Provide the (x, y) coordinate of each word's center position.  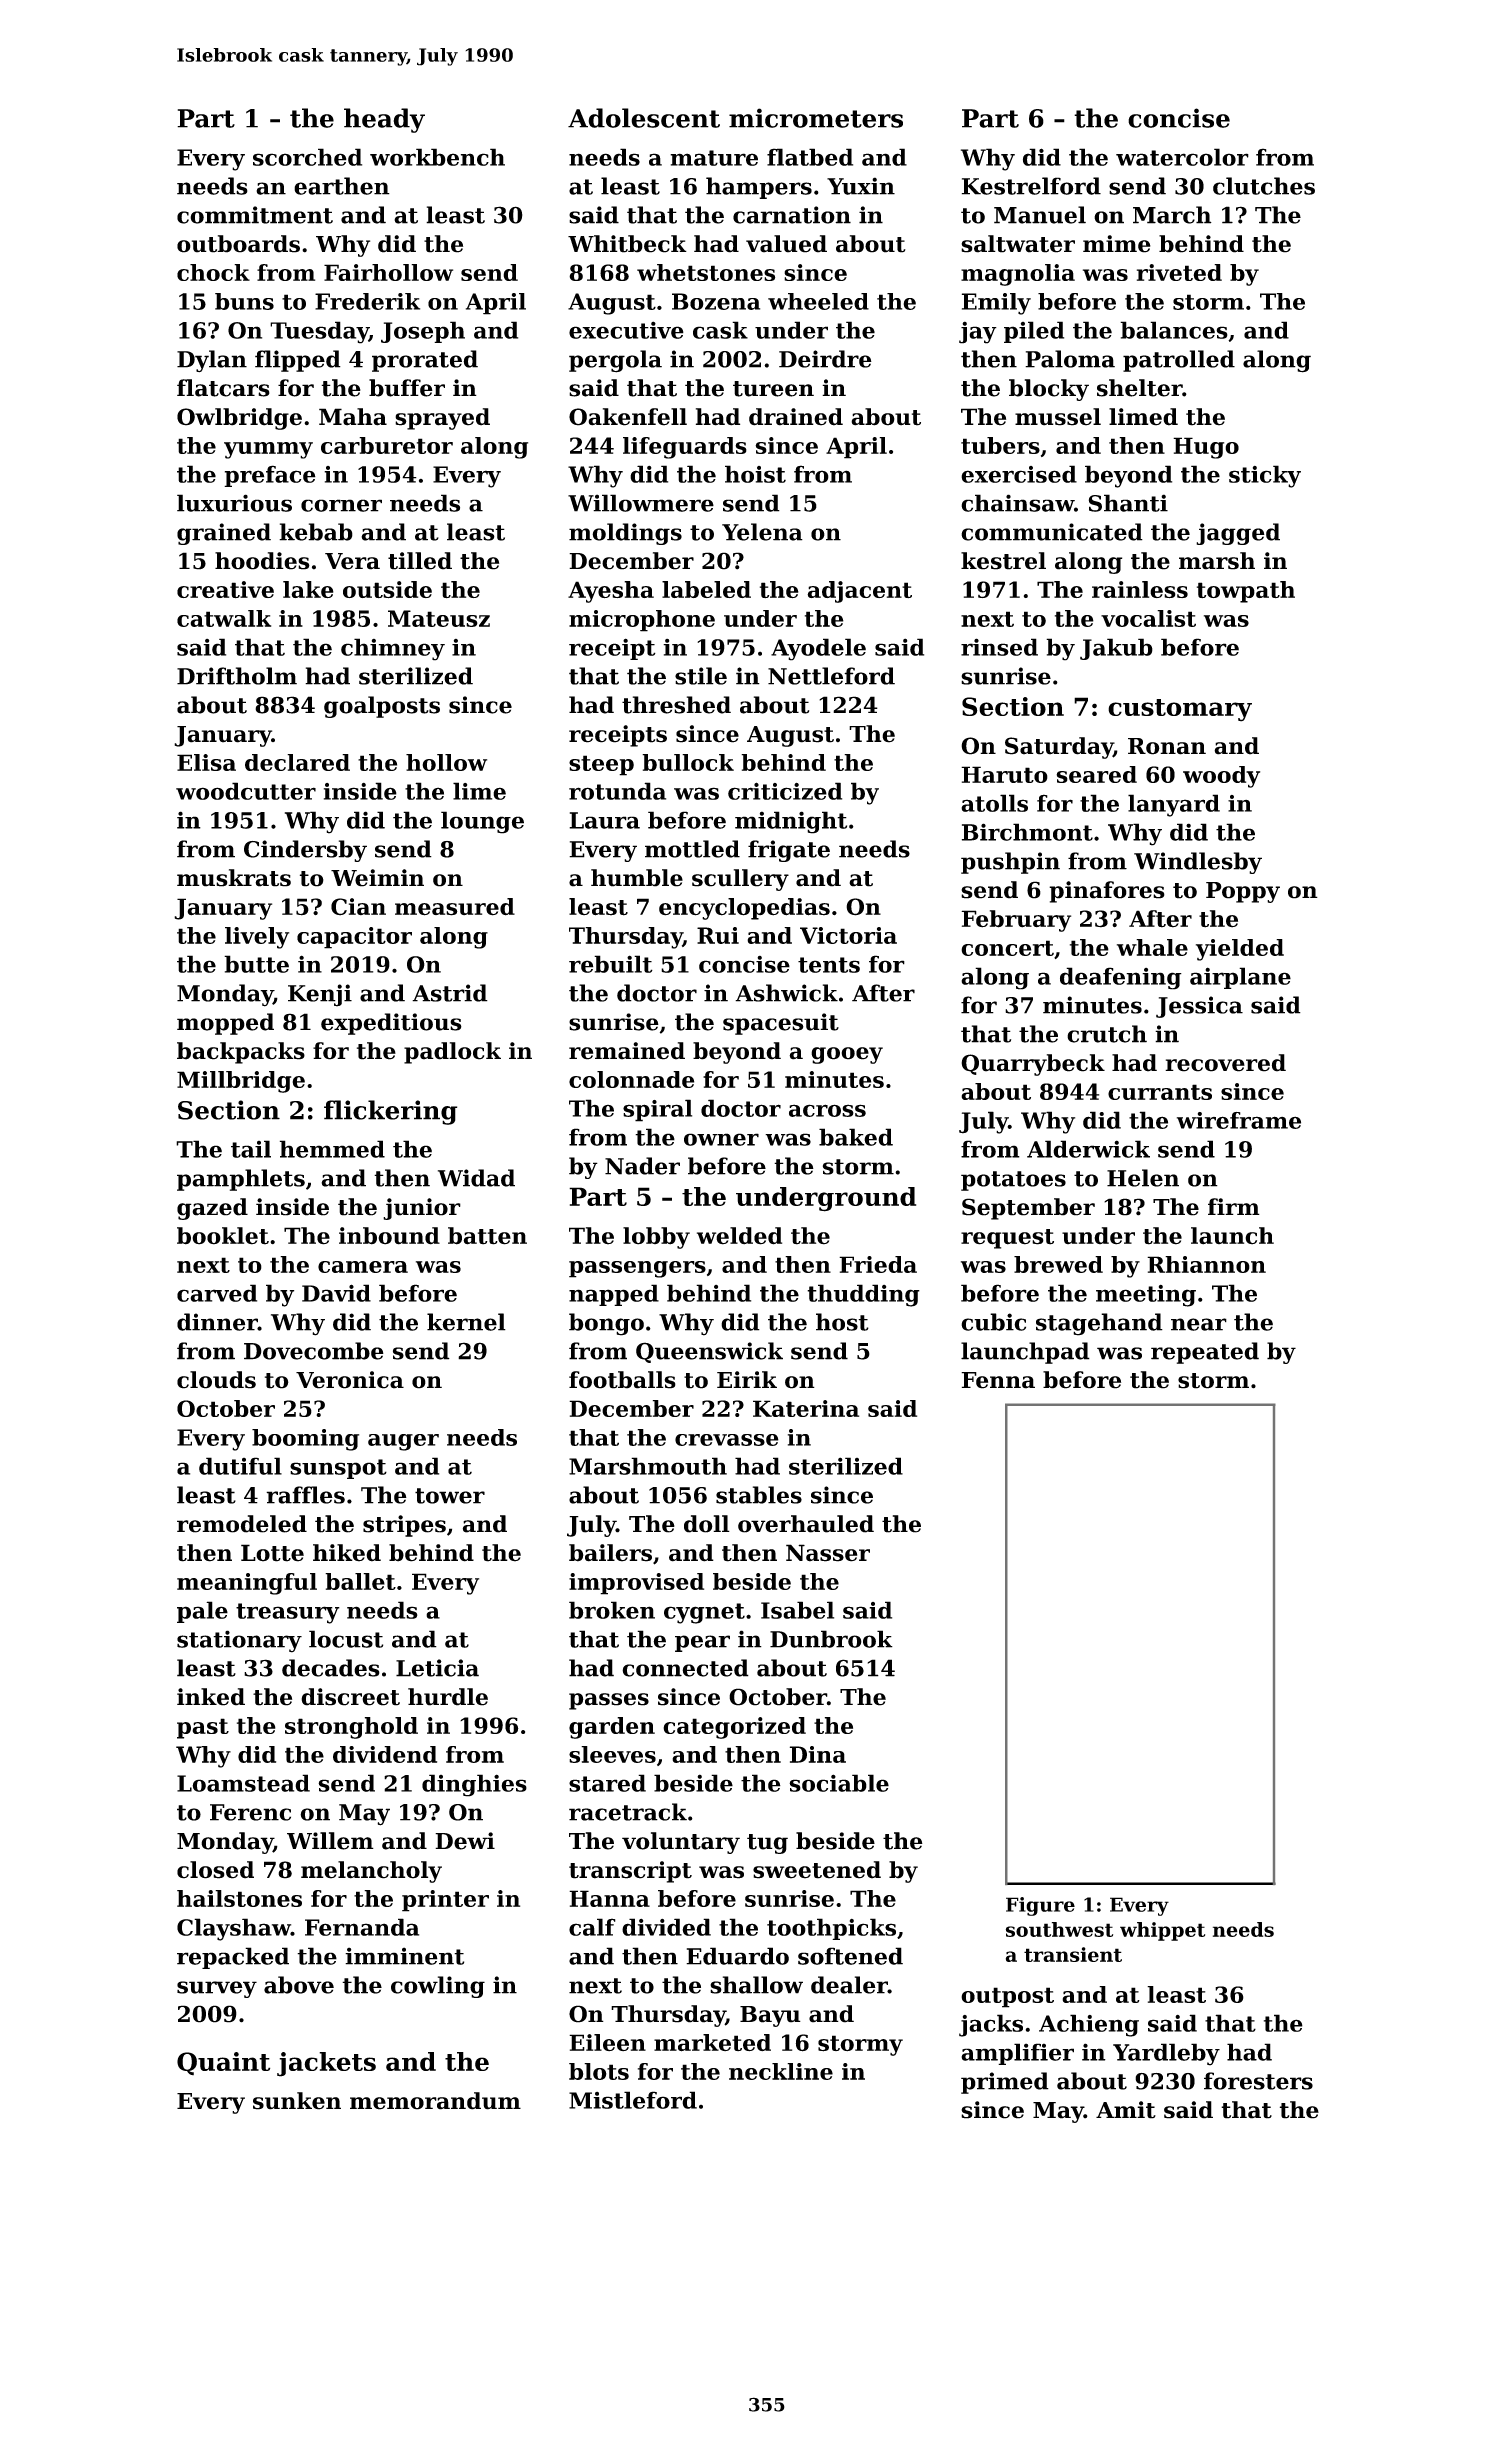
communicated (1052, 532)
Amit (1126, 2110)
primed (1005, 2083)
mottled (692, 849)
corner (341, 505)
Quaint (223, 2063)
